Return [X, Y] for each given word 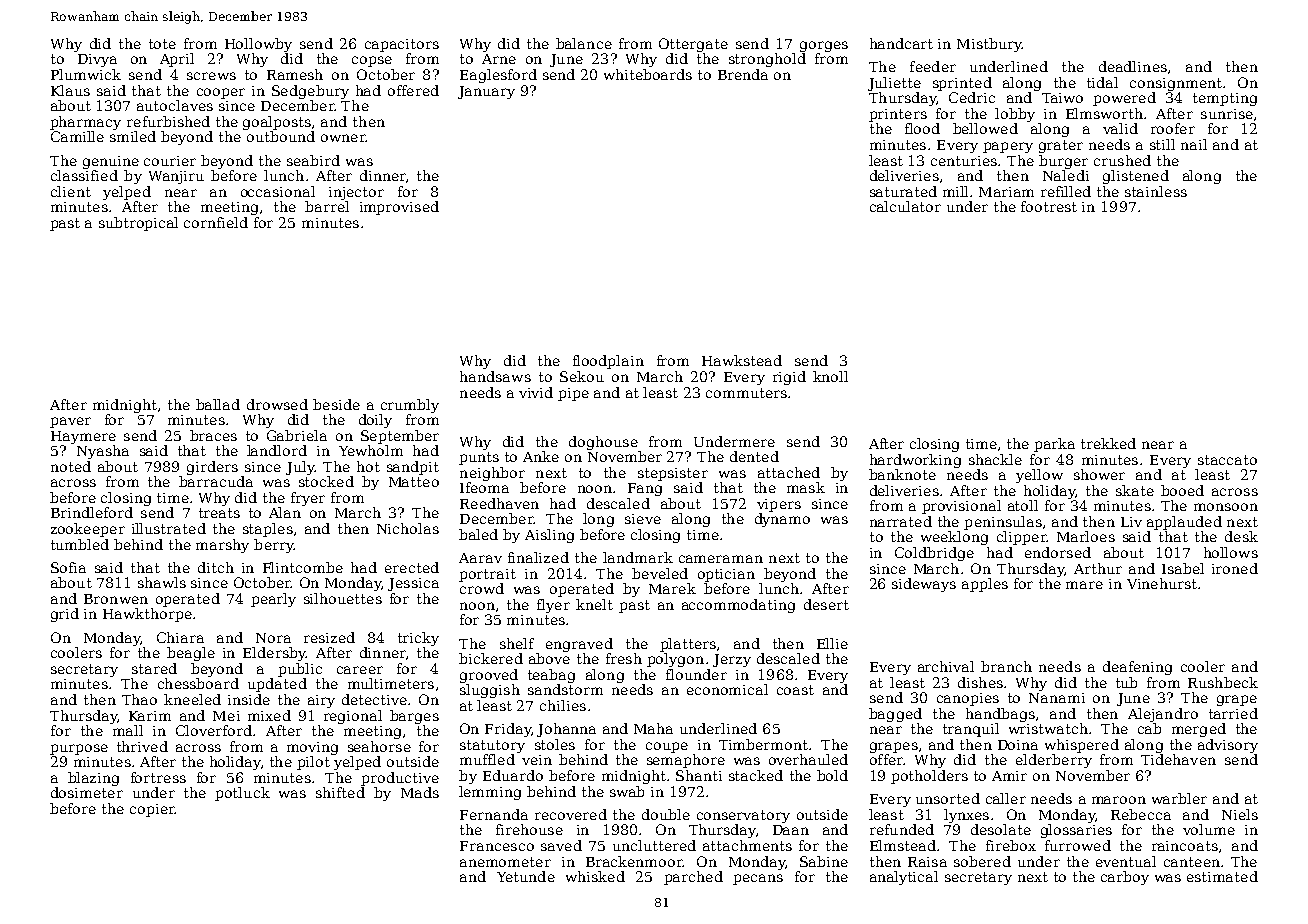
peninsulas [1003, 523]
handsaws [495, 376]
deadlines [1133, 66]
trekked [1108, 443]
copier [152, 810]
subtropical [138, 224]
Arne [499, 59]
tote [162, 44]
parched [693, 878]
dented [754, 456]
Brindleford [92, 512]
